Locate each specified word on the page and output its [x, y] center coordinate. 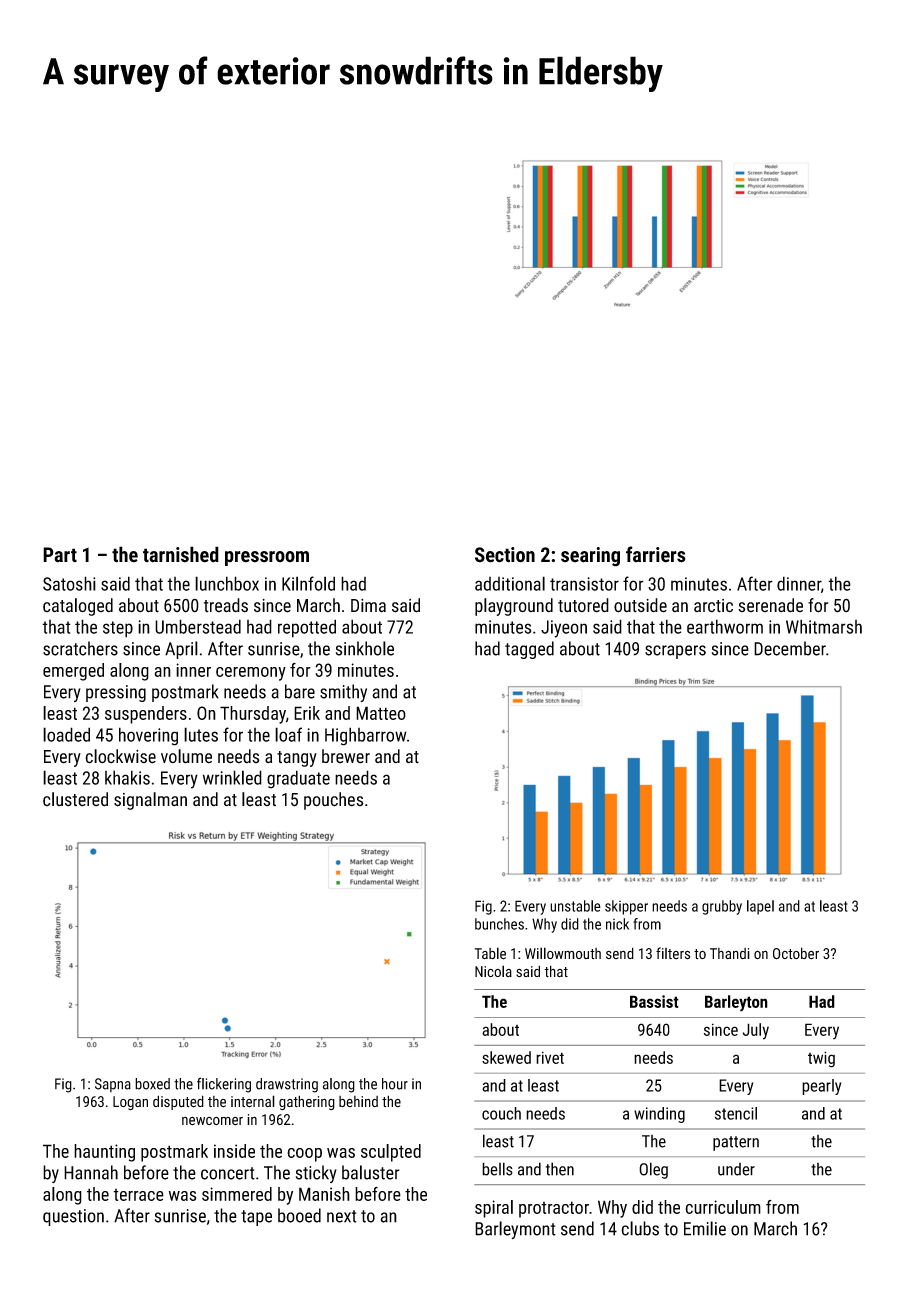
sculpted [391, 1153]
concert [228, 1173]
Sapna [113, 1085]
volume [186, 756]
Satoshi [69, 583]
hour [395, 1084]
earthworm [725, 626]
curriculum [723, 1207]
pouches [334, 801]
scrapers [675, 652]
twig [821, 1059]
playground [514, 607]
